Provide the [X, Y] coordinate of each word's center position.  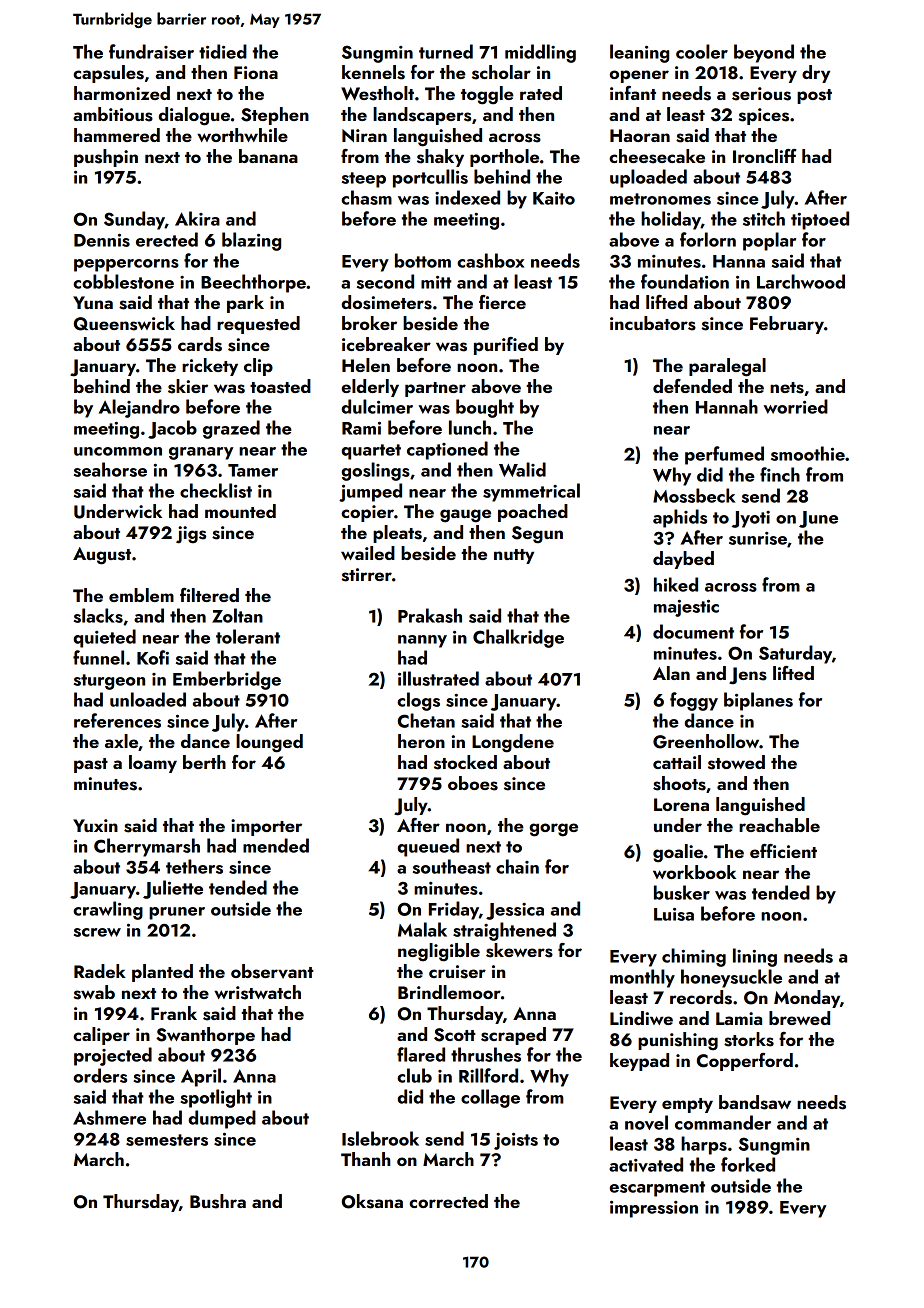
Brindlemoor [449, 992]
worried [796, 406]
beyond [764, 53]
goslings [375, 471]
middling [540, 53]
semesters [167, 1140]
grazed [231, 429]
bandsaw [755, 1102]
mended [276, 845]
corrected [448, 1201]
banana [268, 156]
